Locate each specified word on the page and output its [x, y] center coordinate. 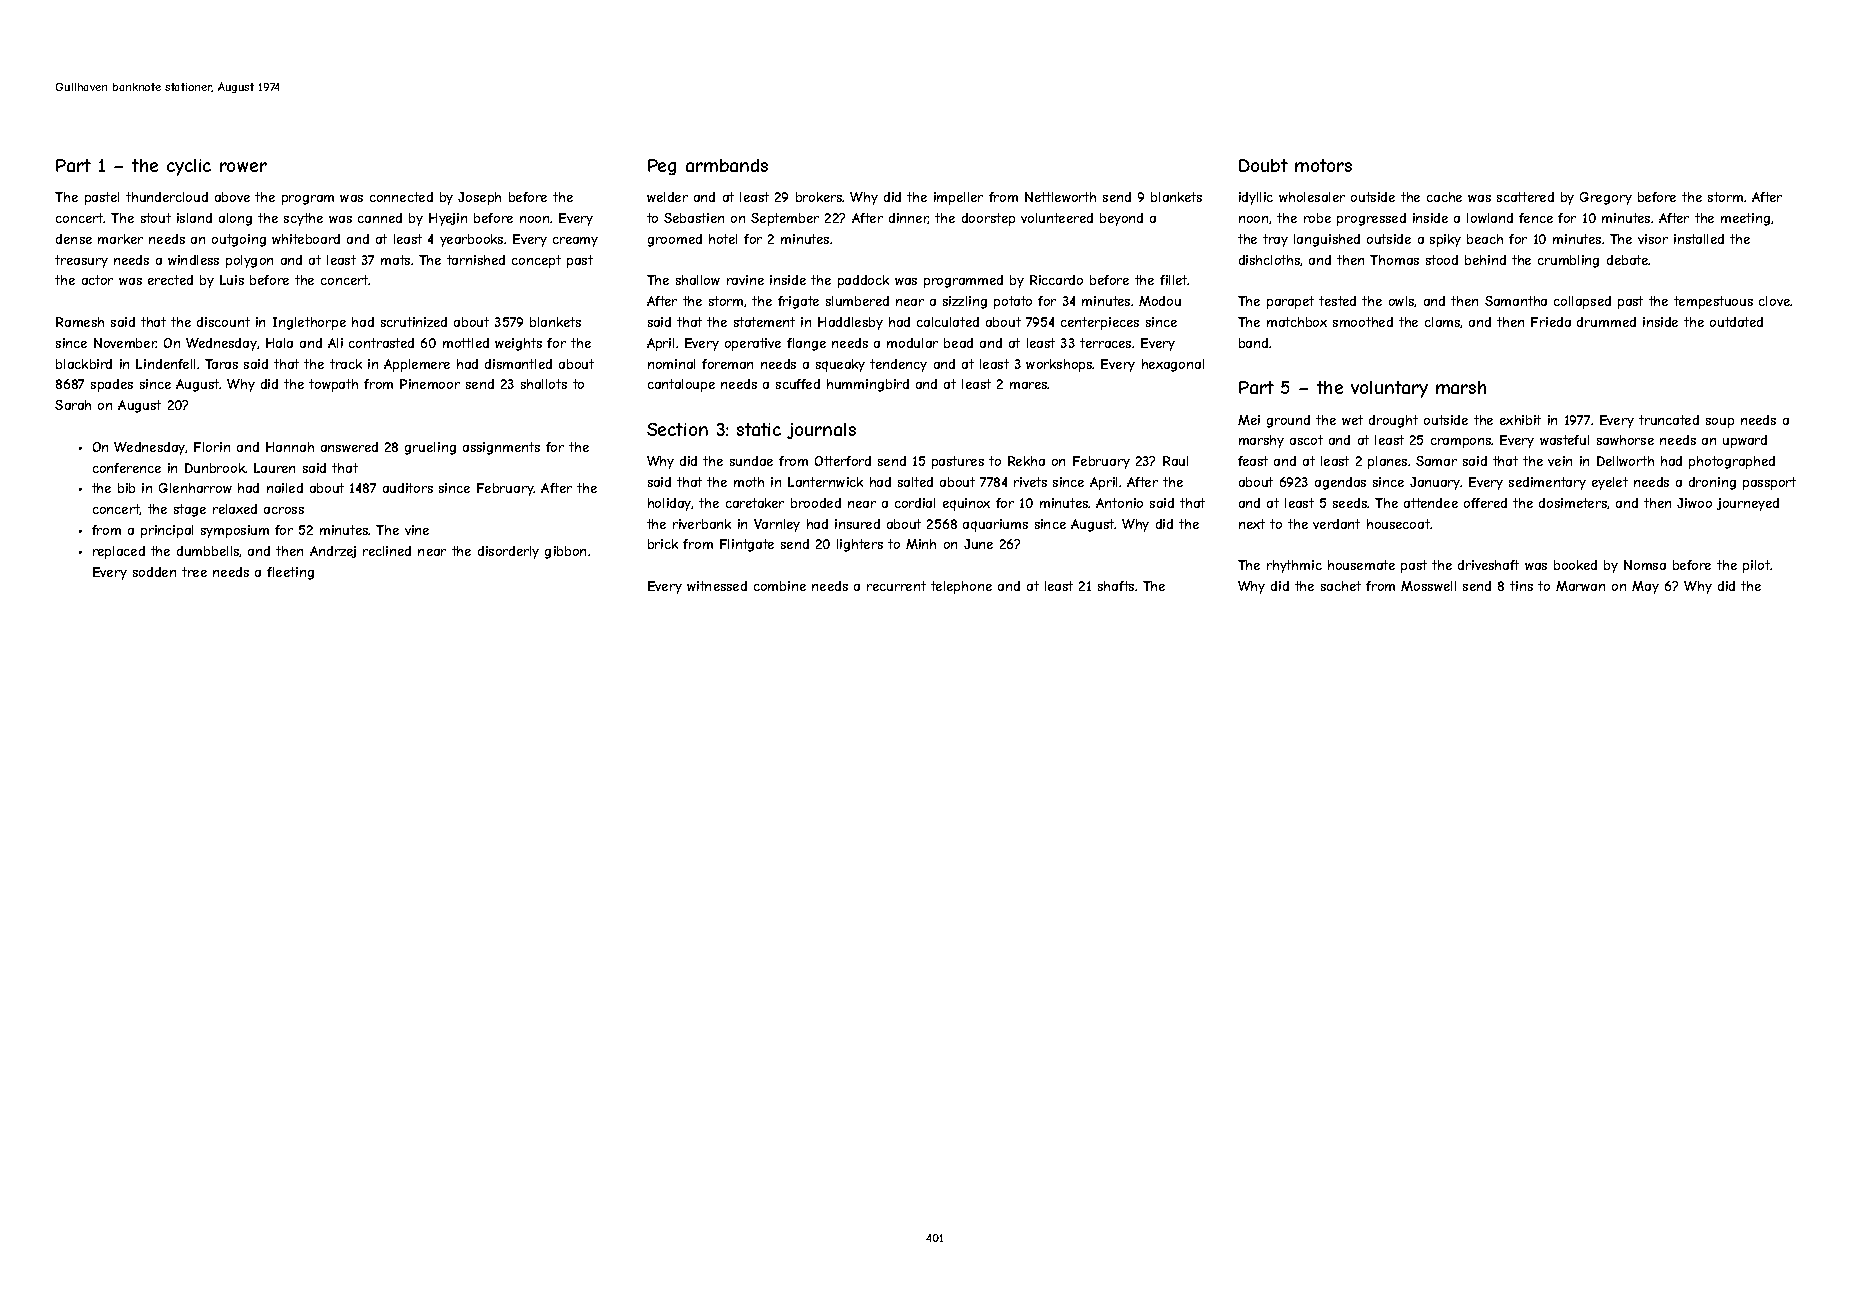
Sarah [73, 405]
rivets [1030, 482]
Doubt [1263, 165]
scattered [1525, 197]
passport [1769, 483]
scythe [303, 219]
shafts [1116, 586]
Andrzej [333, 552]
